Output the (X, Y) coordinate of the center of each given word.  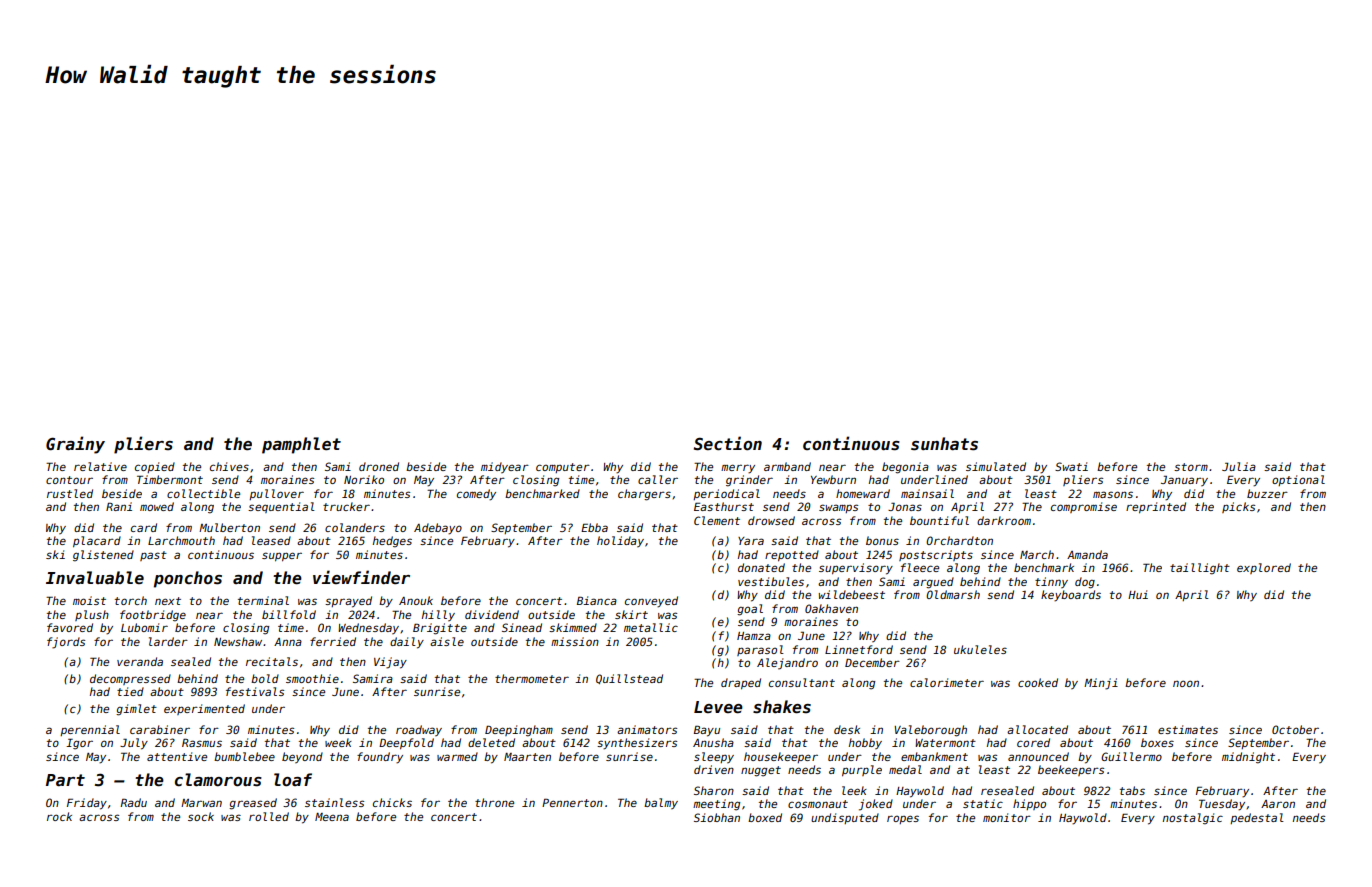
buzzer (1267, 493)
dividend (492, 614)
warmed (457, 756)
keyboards (1071, 596)
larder (168, 641)
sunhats (944, 444)
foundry (380, 758)
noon (1186, 683)
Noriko (364, 479)
